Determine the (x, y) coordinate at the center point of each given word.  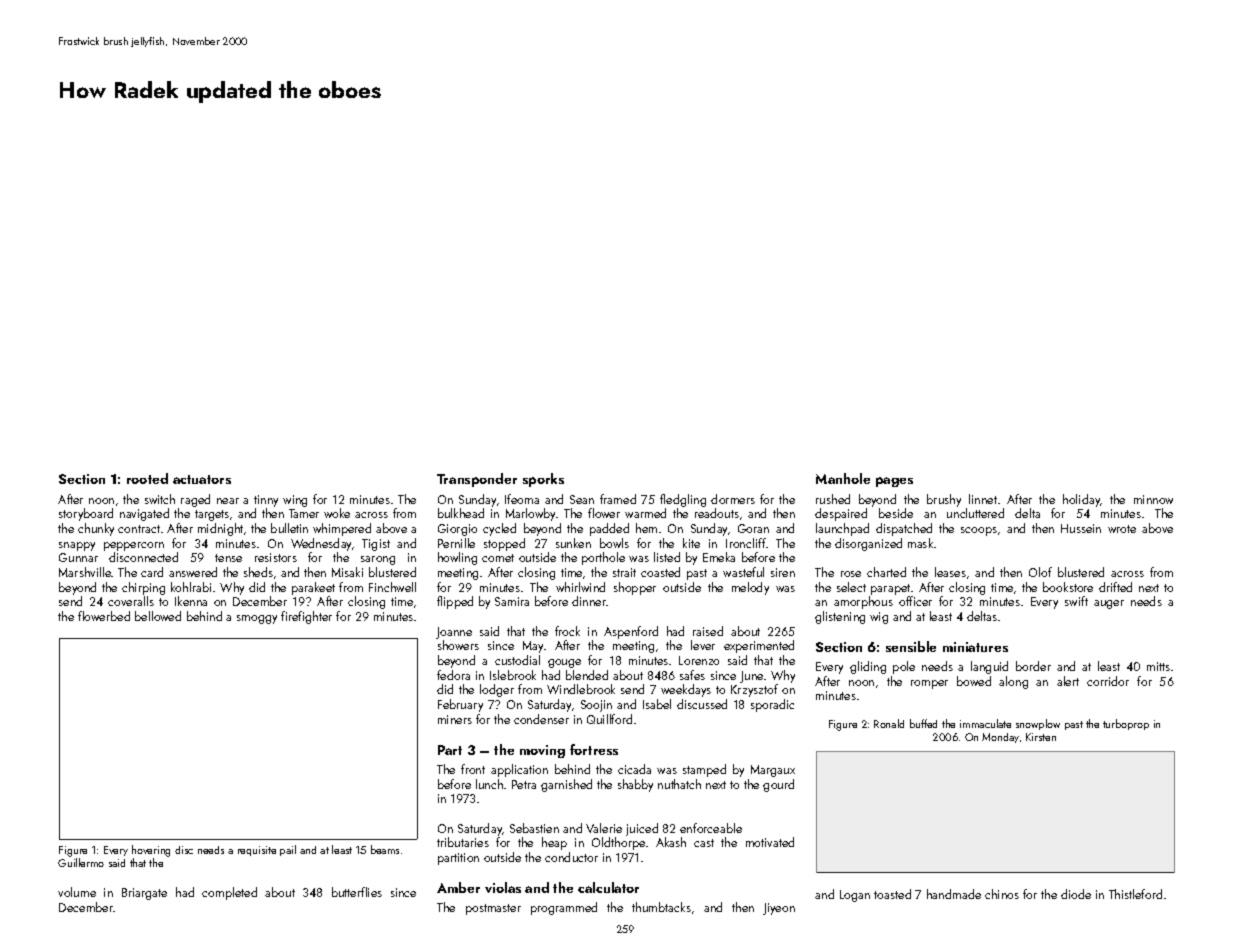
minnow (1153, 499)
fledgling (683, 500)
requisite (257, 851)
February (460, 705)
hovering (151, 851)
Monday (1000, 738)
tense (228, 558)
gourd (778, 785)
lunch (489, 784)
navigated (144, 514)
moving (542, 751)
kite (691, 543)
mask (920, 543)
